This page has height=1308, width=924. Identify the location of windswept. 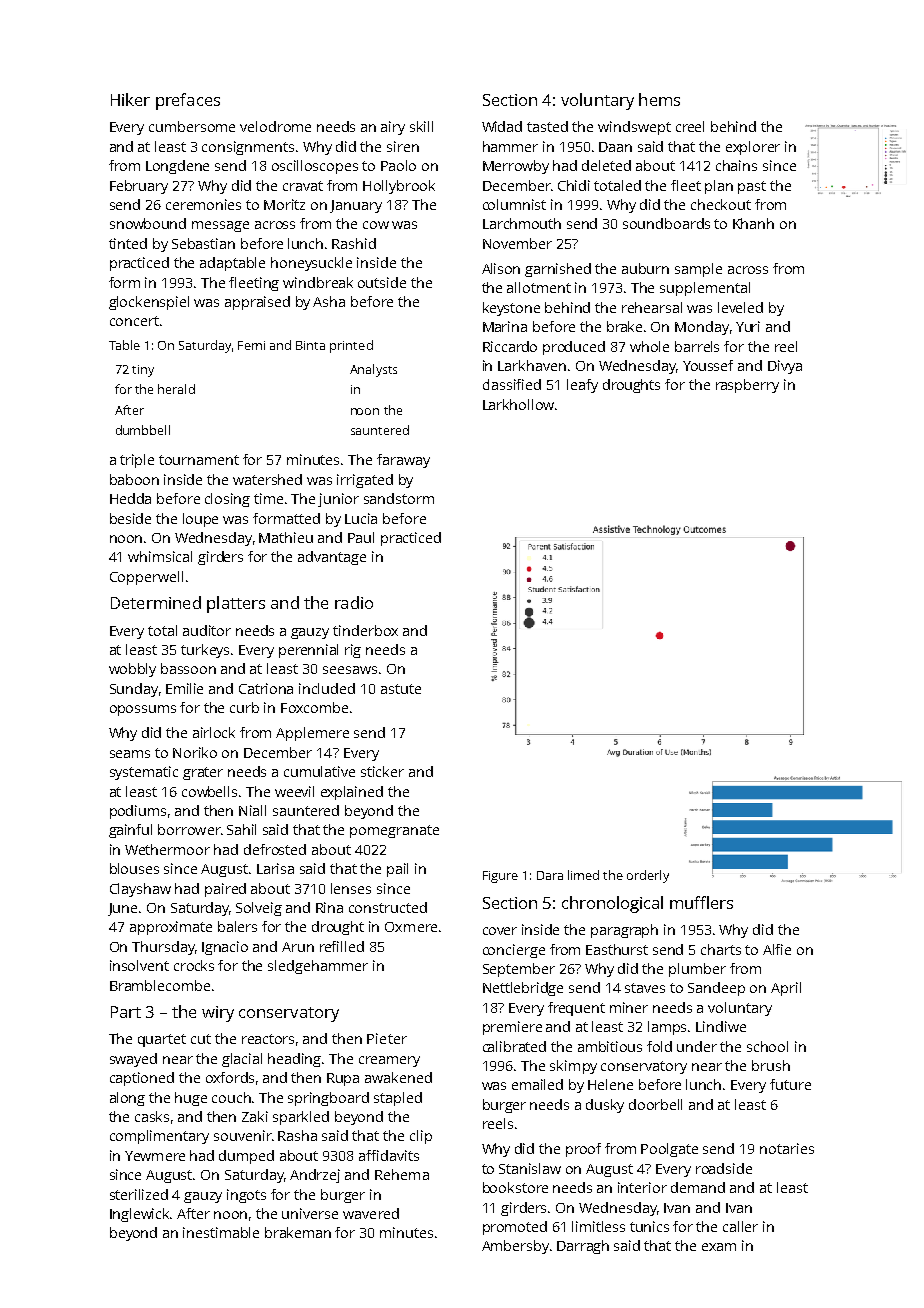
(634, 128).
